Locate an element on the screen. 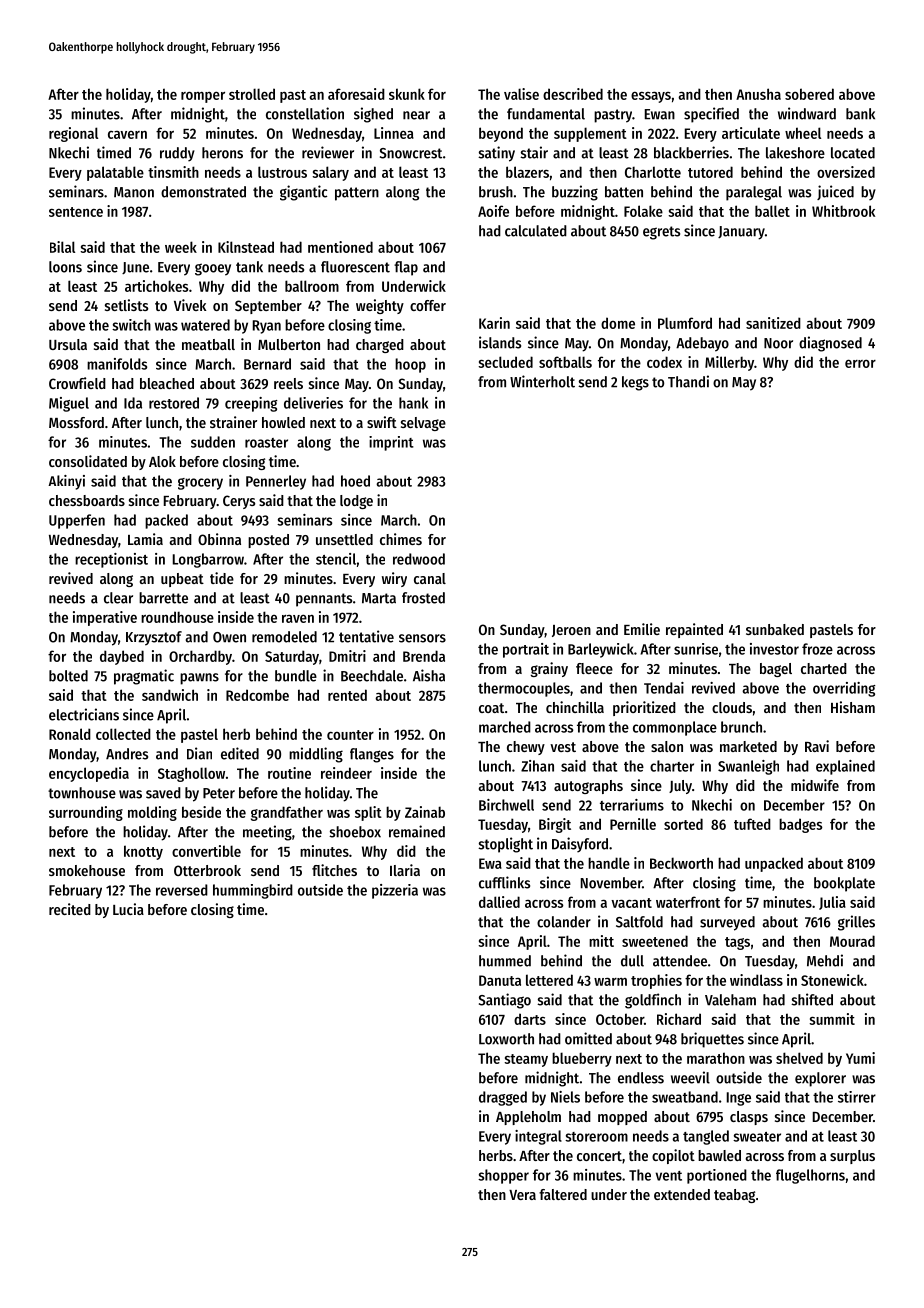 The width and height of the screenshot is (924, 1308). bagel is located at coordinates (776, 670).
